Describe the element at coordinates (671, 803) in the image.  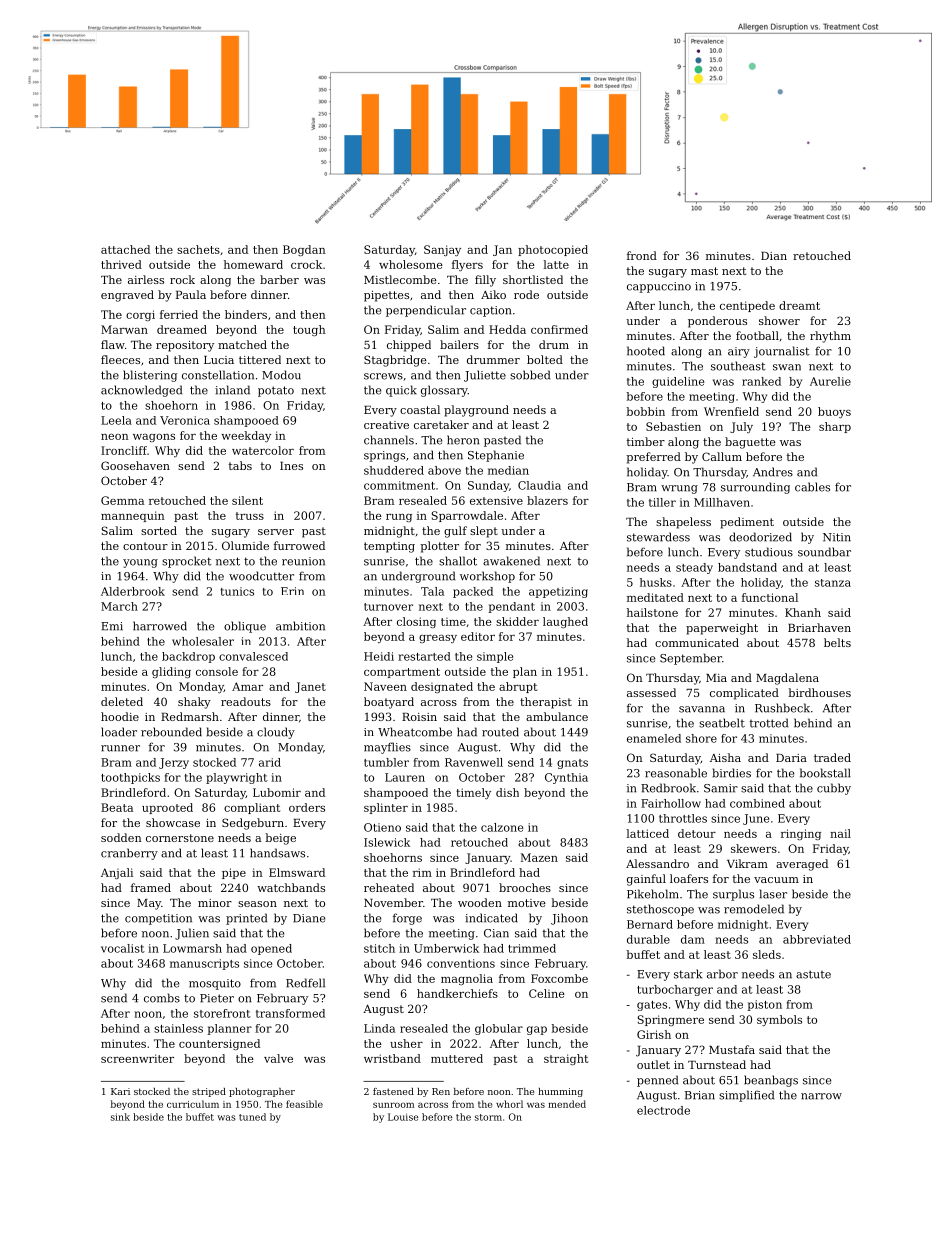
I see `Fairhollow` at that location.
